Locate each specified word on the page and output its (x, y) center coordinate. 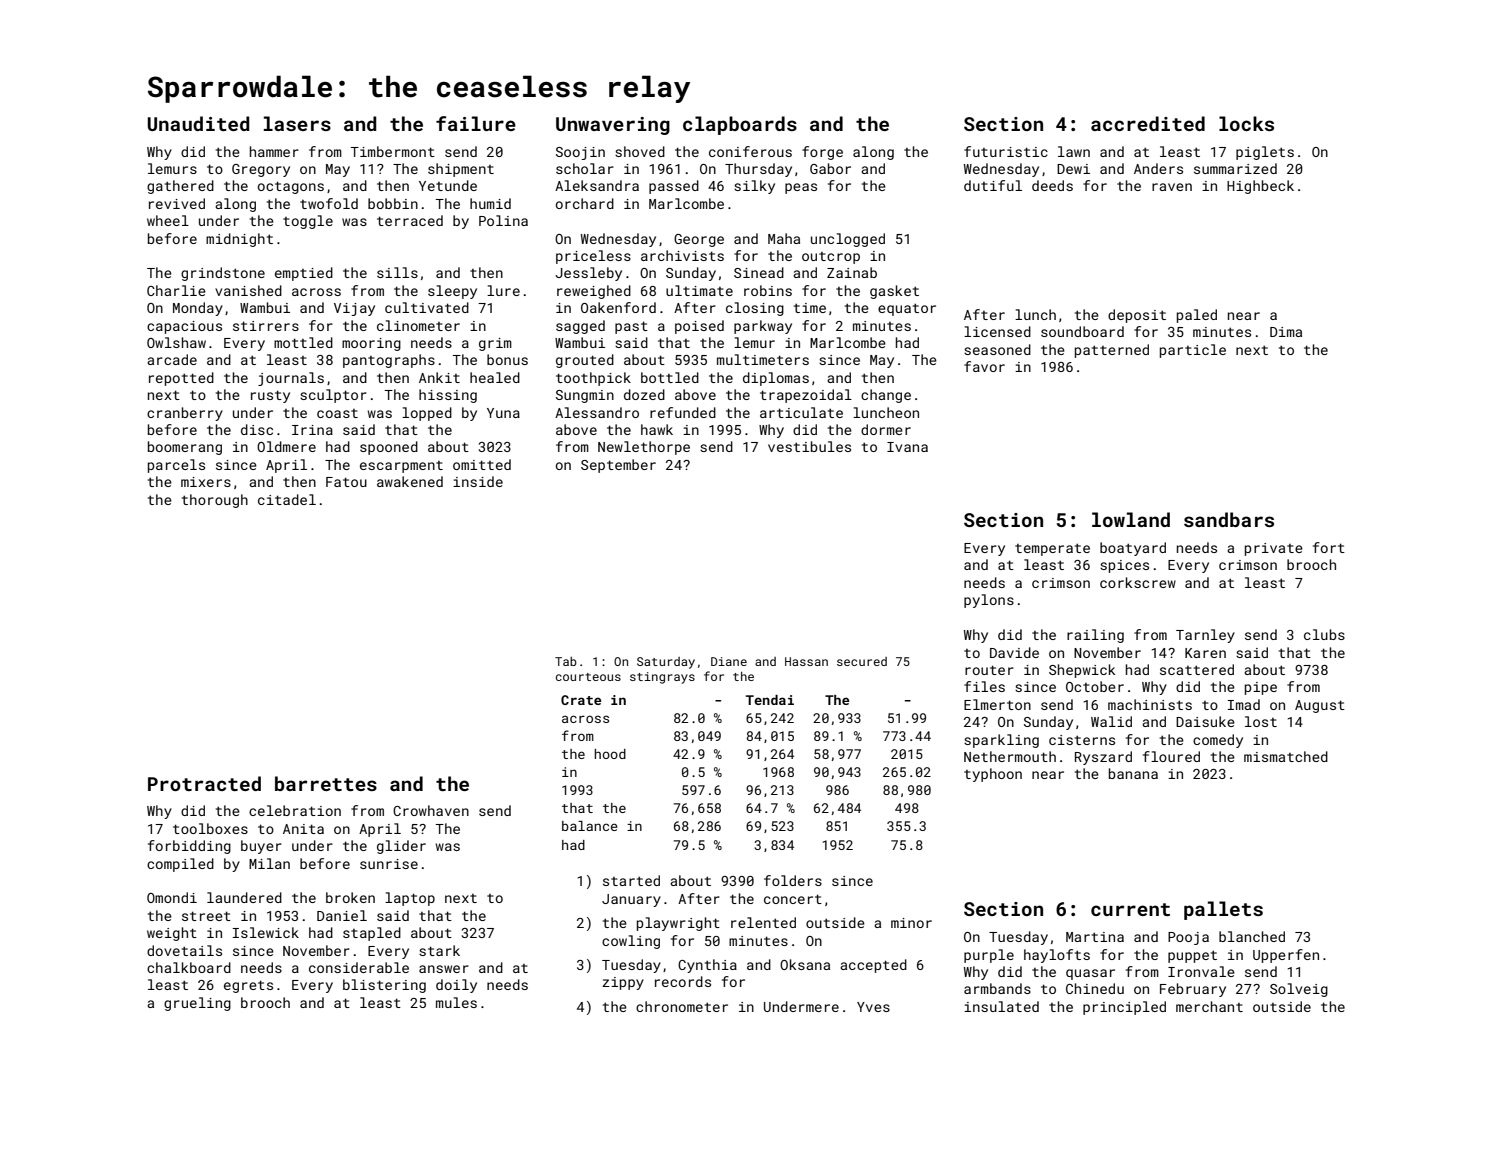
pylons (989, 601)
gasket (894, 292)
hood (610, 754)
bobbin (393, 203)
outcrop (831, 258)
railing (1095, 636)
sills (397, 272)
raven (1172, 187)
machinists (1150, 704)
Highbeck (1260, 187)
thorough (215, 501)
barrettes (326, 783)
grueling (197, 1004)
